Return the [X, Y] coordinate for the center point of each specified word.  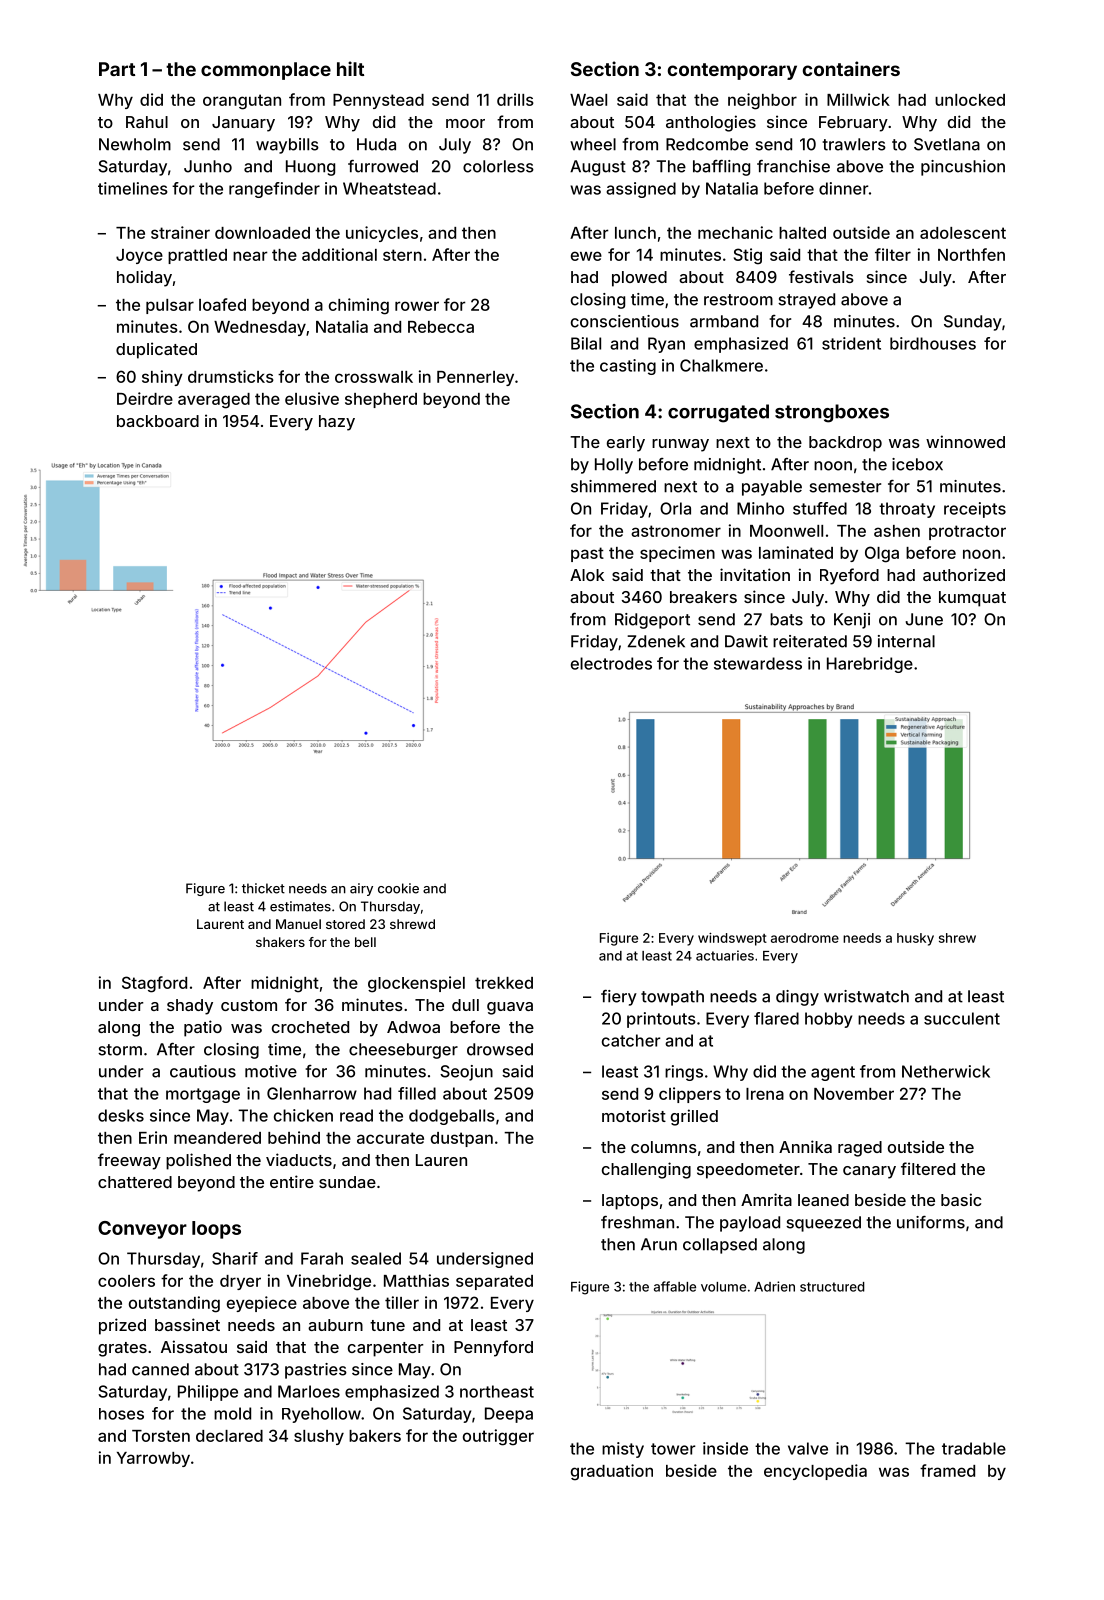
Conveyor [142, 1230]
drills [515, 99]
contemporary [732, 71]
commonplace [266, 71]
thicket [263, 888]
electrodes [611, 663]
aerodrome [805, 938]
